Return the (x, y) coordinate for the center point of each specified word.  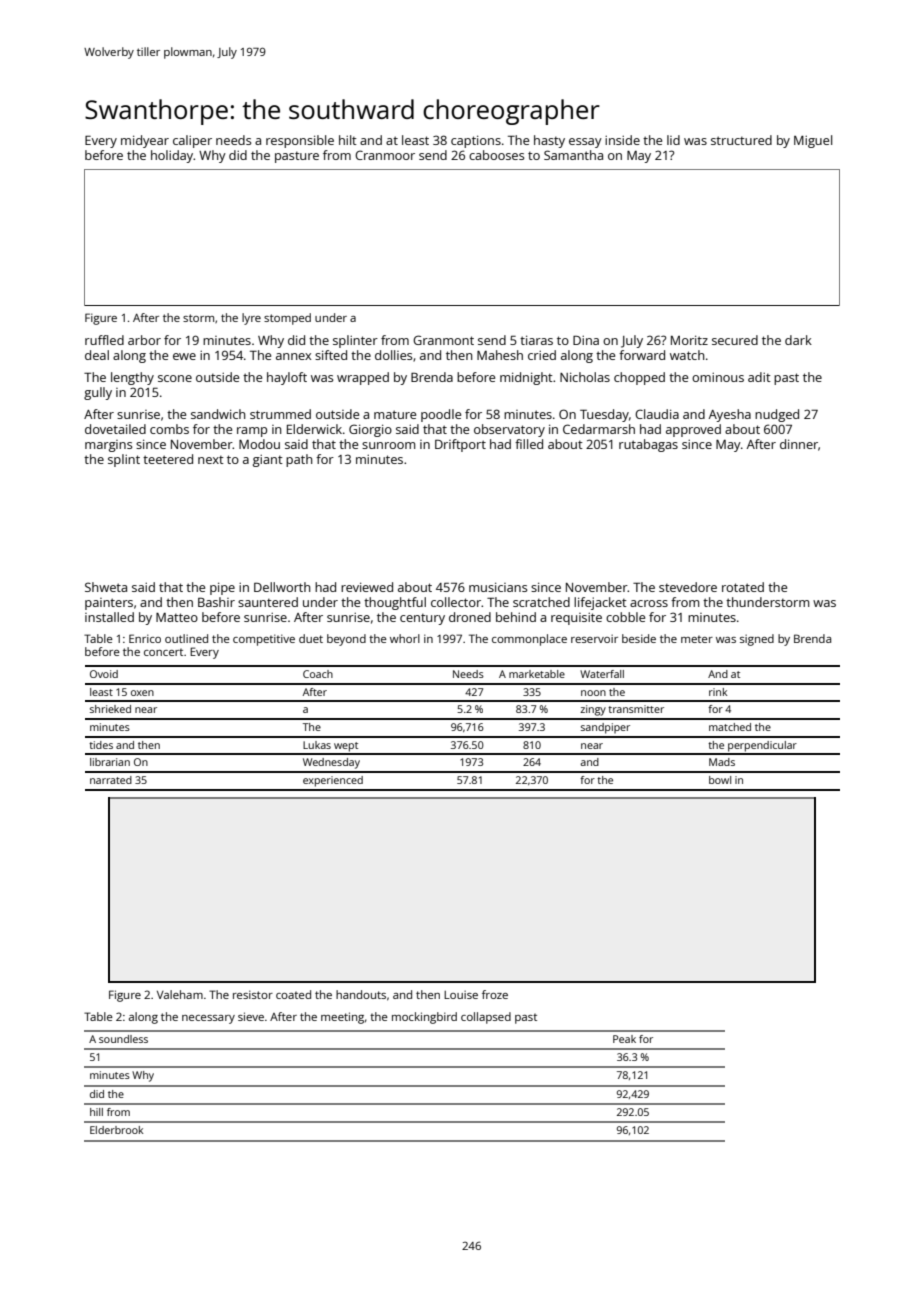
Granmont (443, 340)
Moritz (689, 340)
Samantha (573, 155)
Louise (461, 994)
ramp (252, 432)
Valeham (180, 994)
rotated (743, 587)
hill (96, 1112)
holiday (172, 156)
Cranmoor (385, 155)
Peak (624, 1039)
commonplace (529, 640)
